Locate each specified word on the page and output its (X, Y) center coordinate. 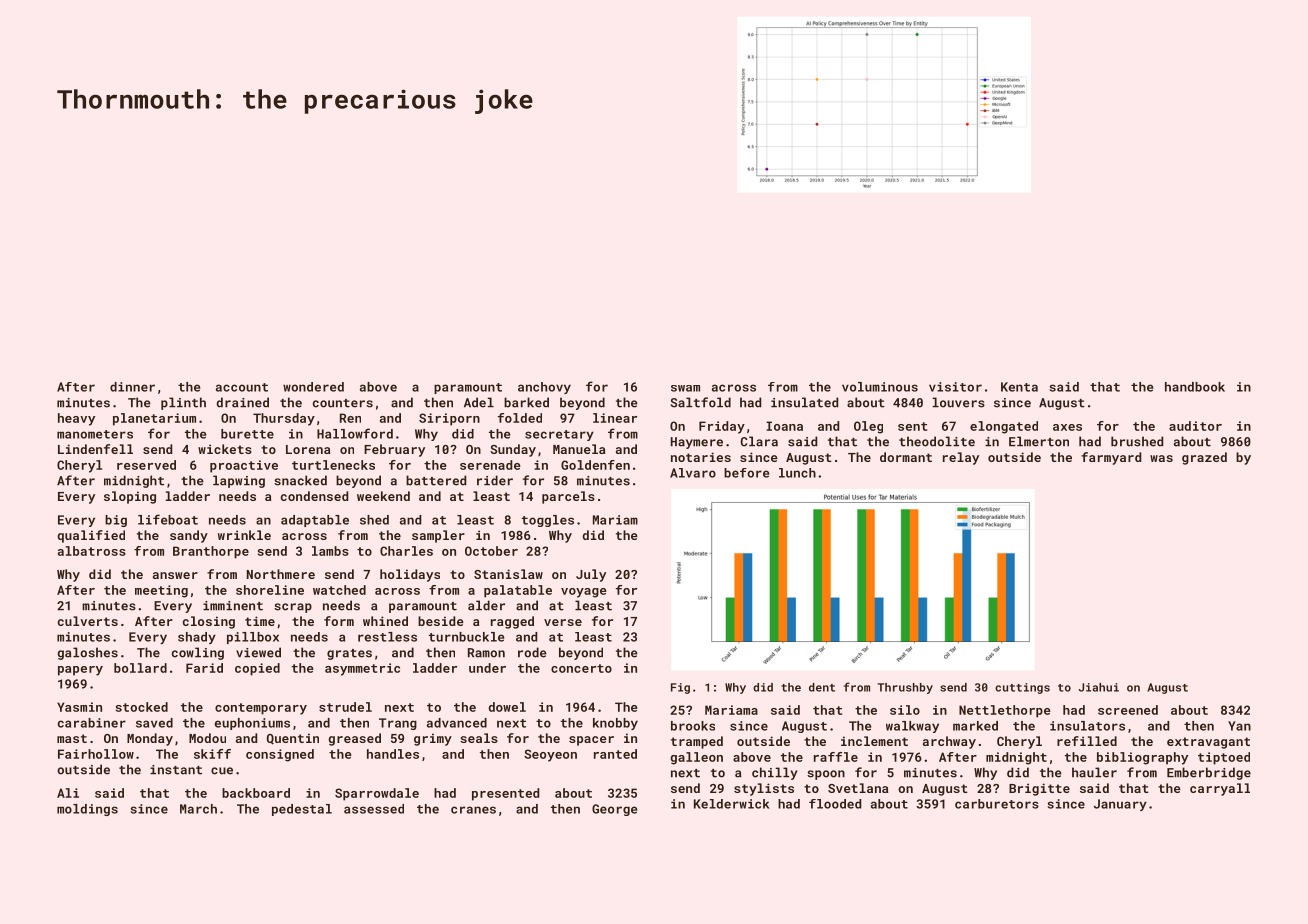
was (1161, 458)
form (339, 621)
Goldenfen (595, 465)
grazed (1204, 458)
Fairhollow (96, 754)
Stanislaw (508, 574)
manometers (95, 434)
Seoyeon (550, 755)
